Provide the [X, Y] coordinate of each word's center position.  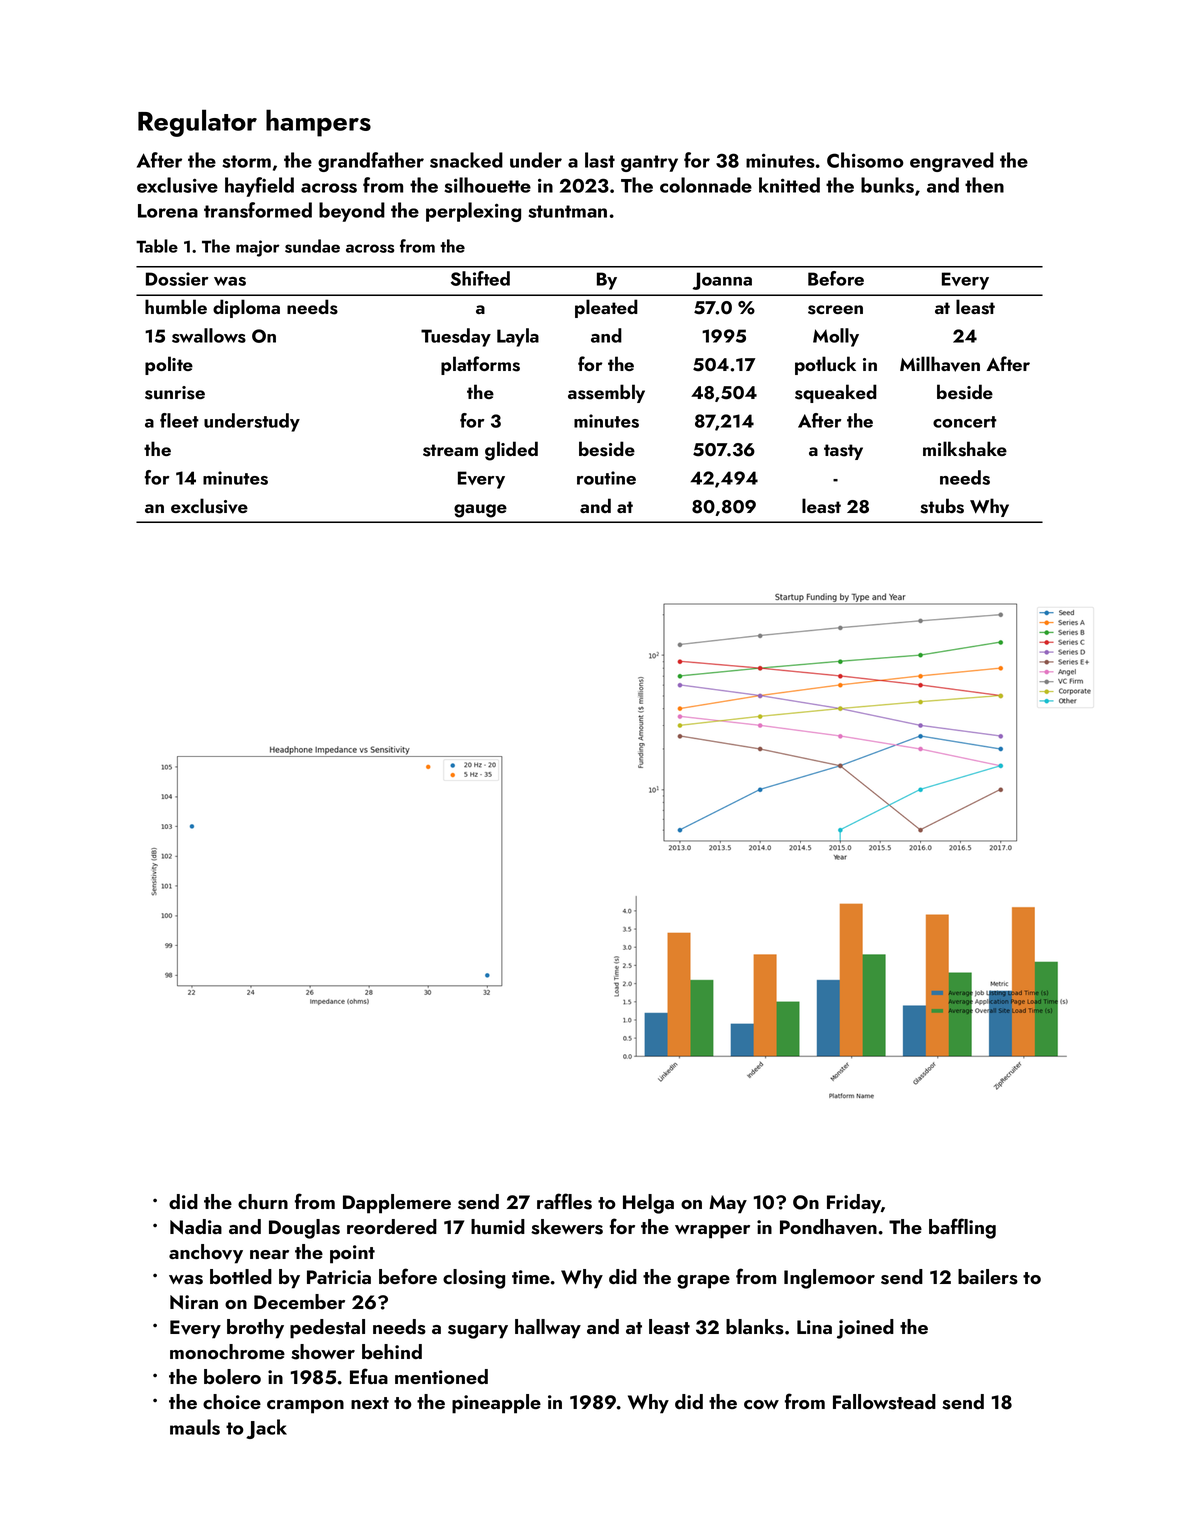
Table [157, 246]
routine [606, 478]
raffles [564, 1201]
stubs [942, 506]
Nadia [196, 1226]
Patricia [339, 1277]
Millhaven [940, 364]
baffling [962, 1228]
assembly [606, 393]
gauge [480, 511]
